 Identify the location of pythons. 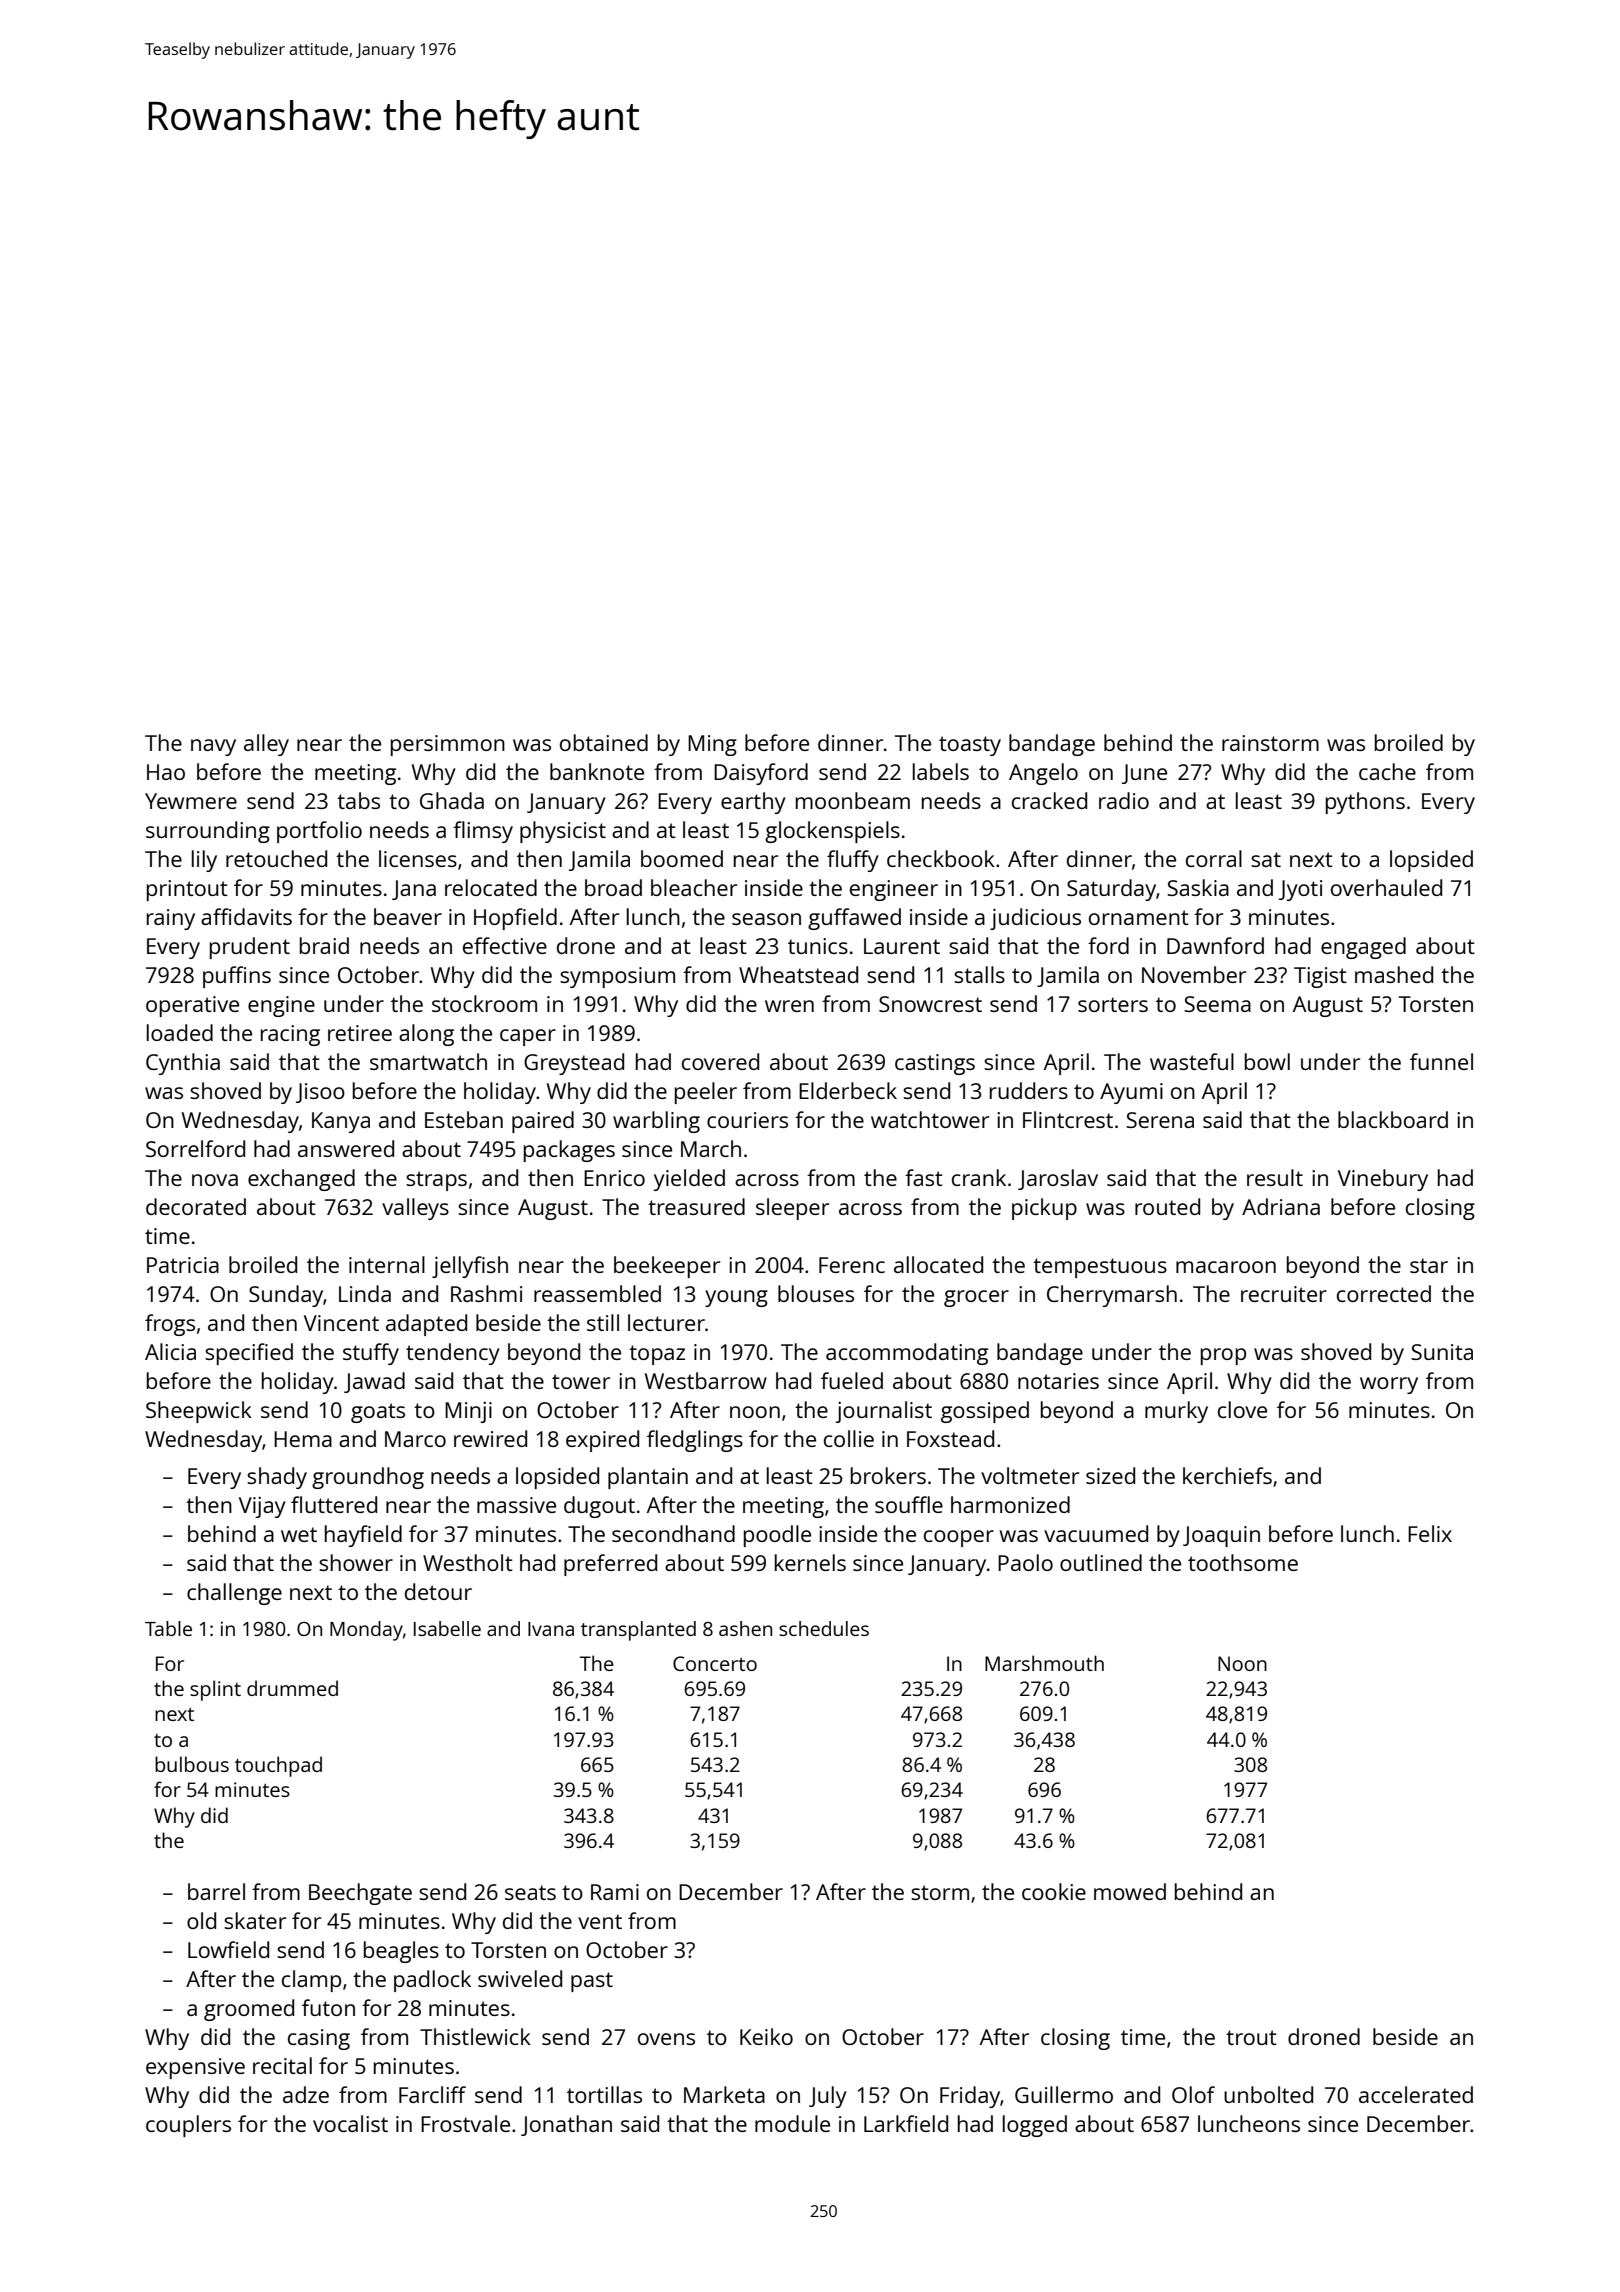
(1365, 803).
